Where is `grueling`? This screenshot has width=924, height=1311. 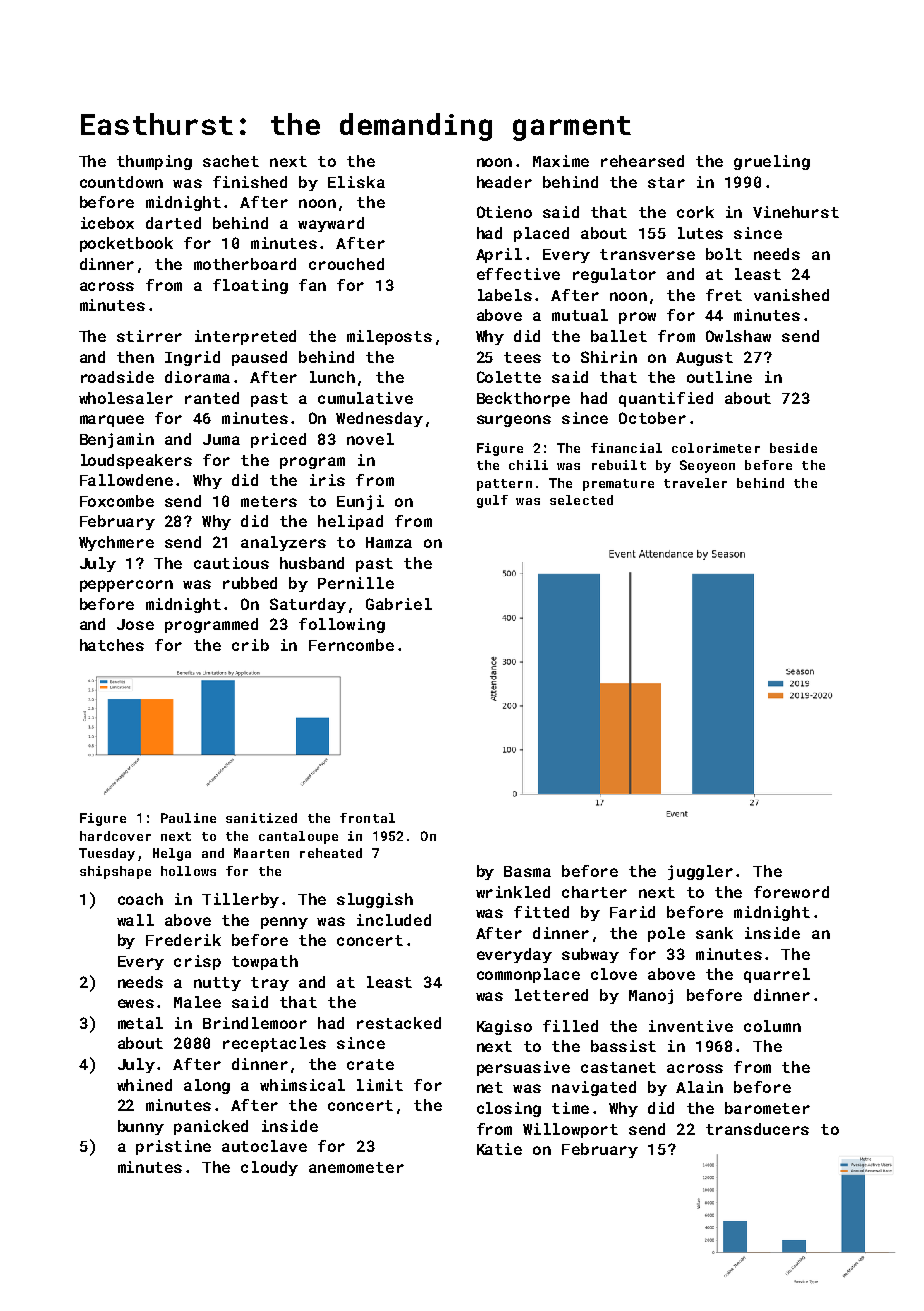
grueling is located at coordinates (772, 162).
